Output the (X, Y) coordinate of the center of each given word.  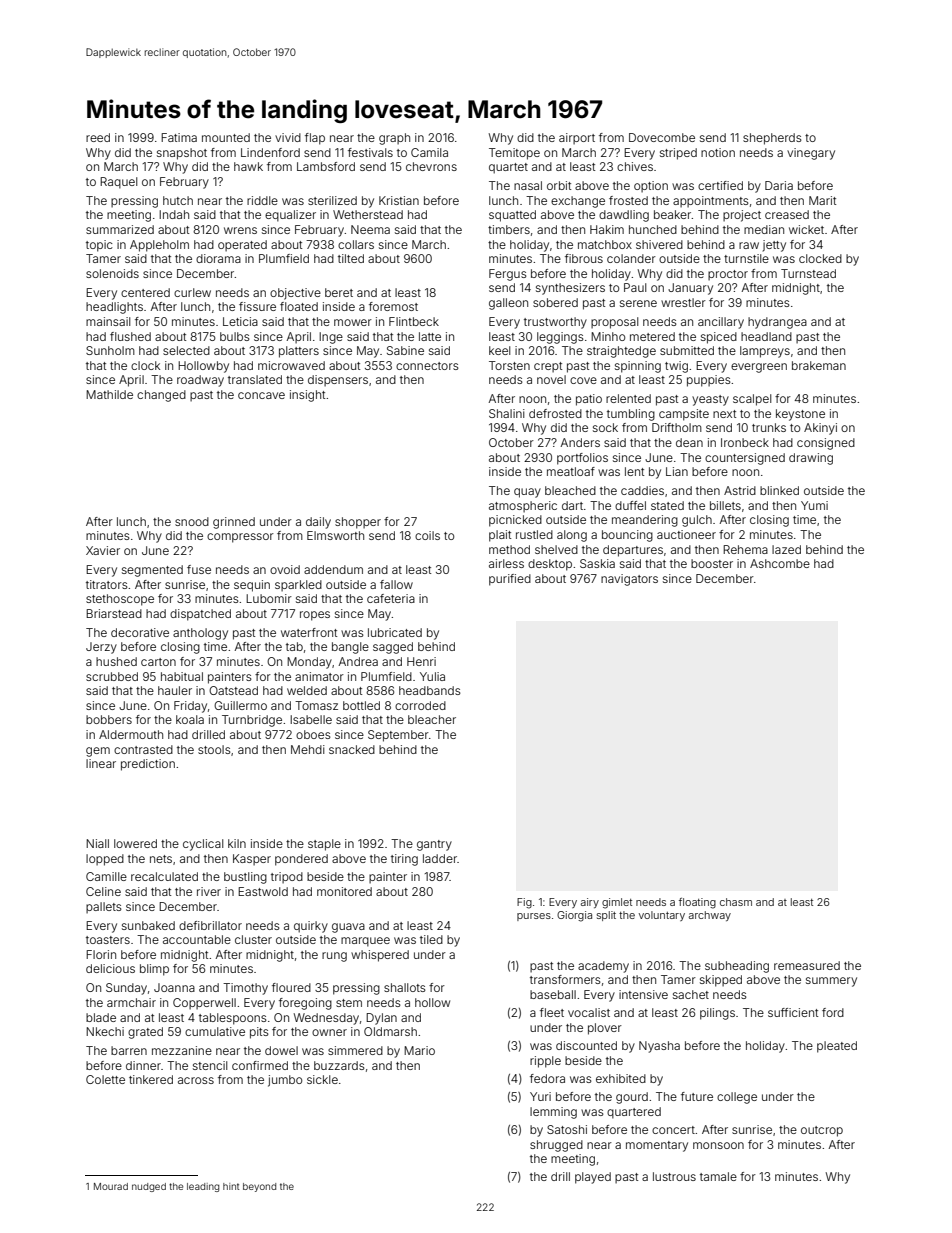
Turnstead (808, 273)
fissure (257, 306)
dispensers (338, 381)
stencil (210, 1065)
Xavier (103, 550)
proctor (728, 275)
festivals (370, 152)
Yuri (540, 1096)
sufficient (793, 1012)
